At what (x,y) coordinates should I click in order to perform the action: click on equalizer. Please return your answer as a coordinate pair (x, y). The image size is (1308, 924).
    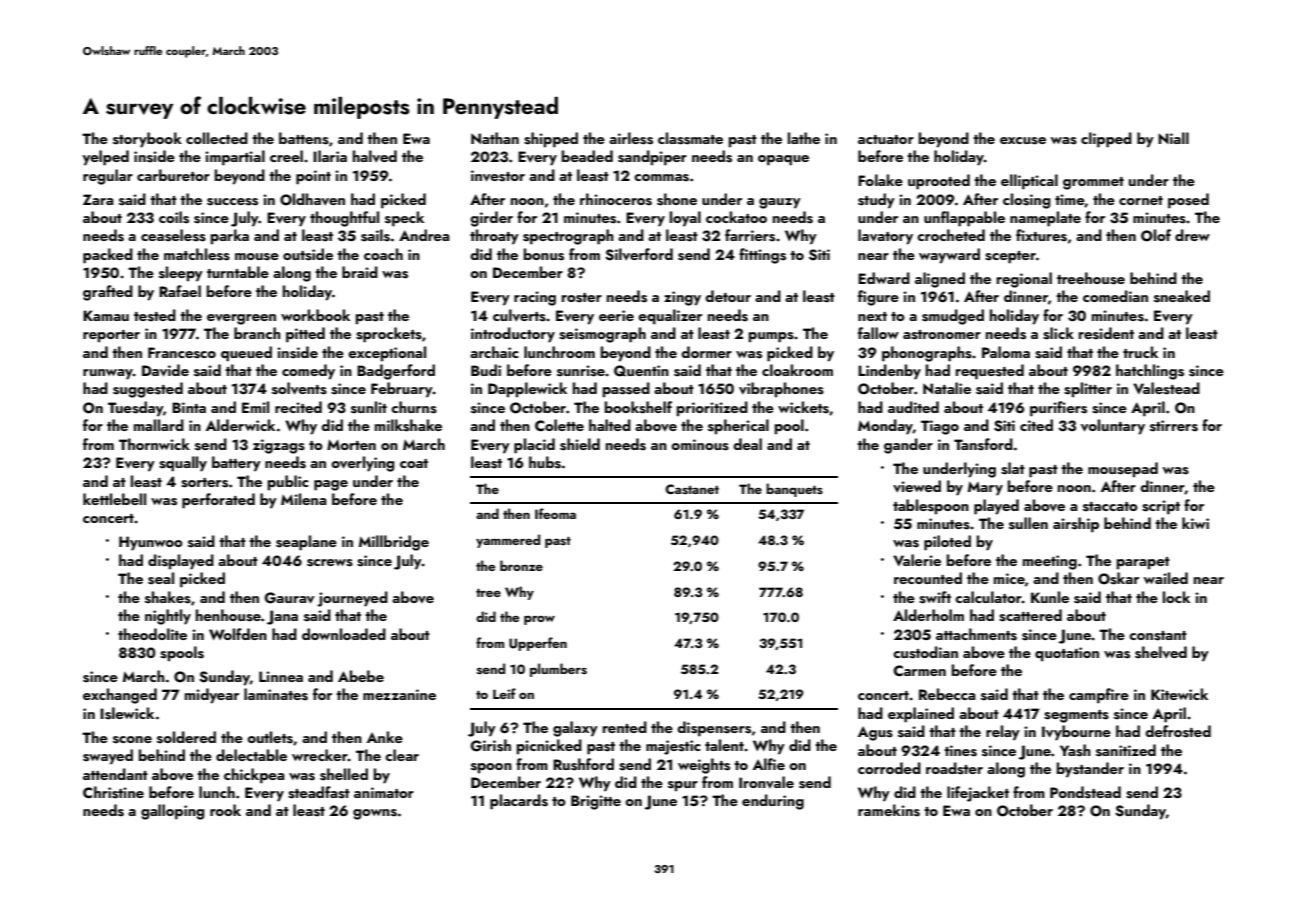
    Looking at the image, I should click on (670, 317).
